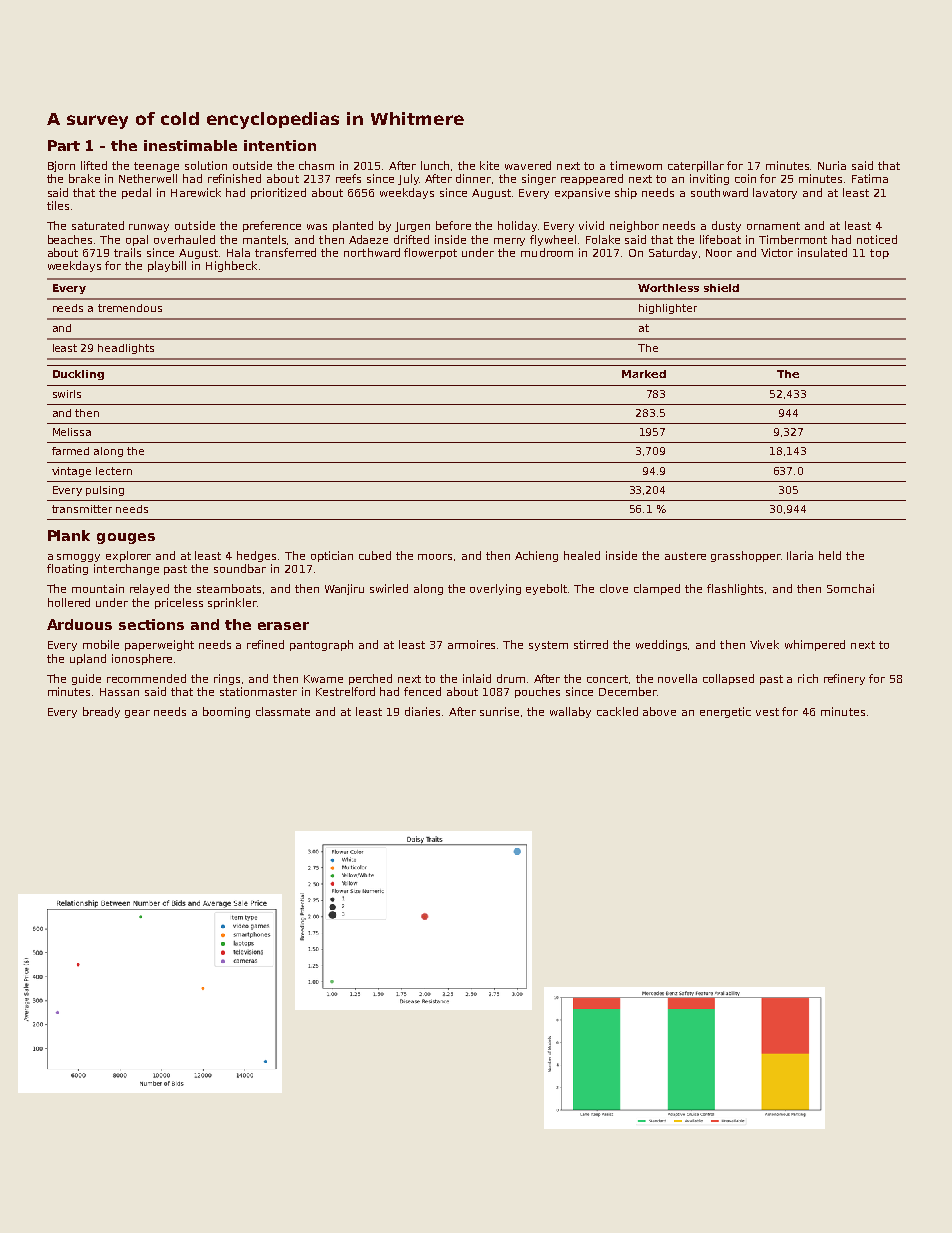 The height and width of the page is (1233, 952). What do you see at coordinates (591, 644) in the page?
I see `stirred` at bounding box center [591, 644].
